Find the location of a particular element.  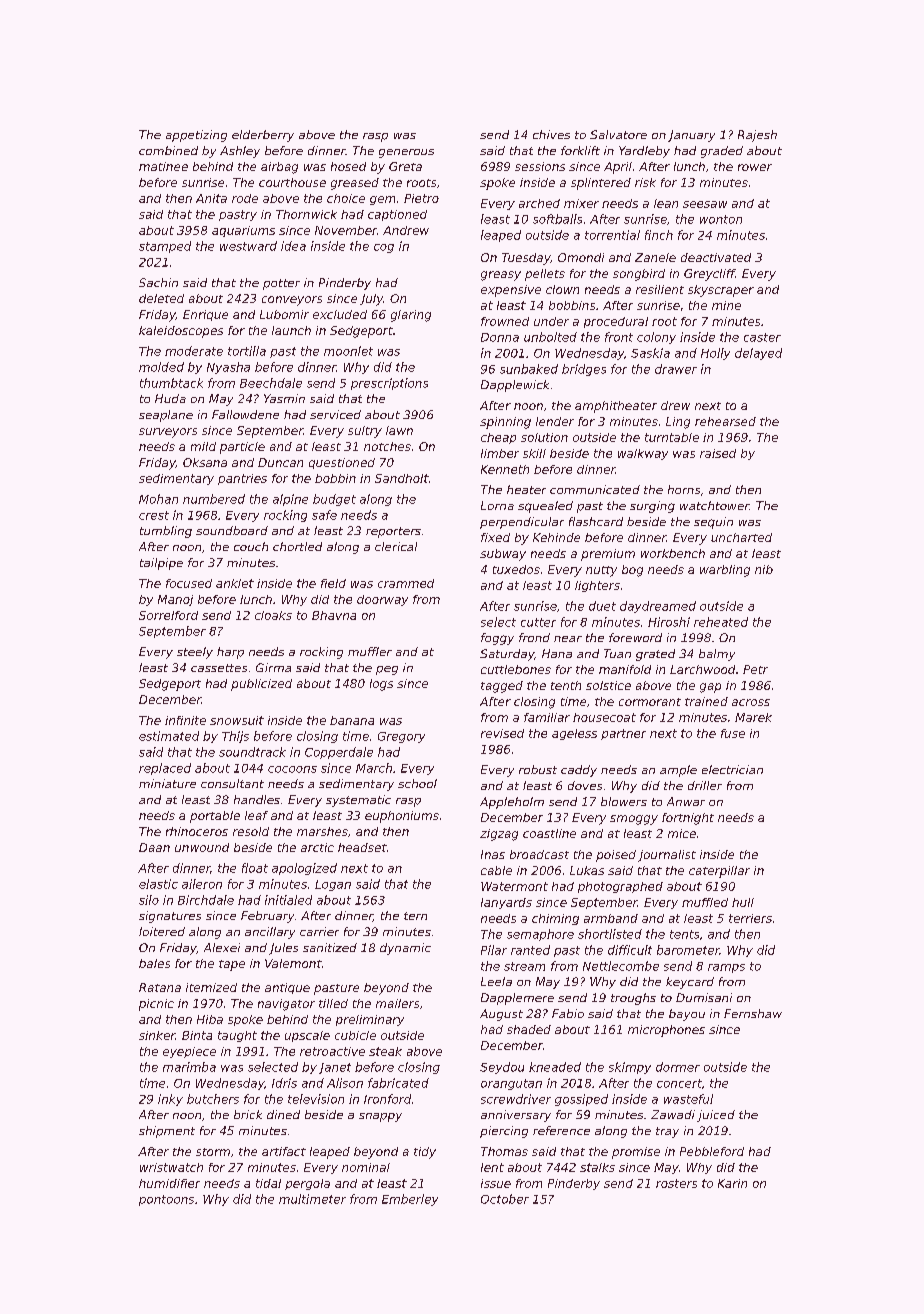

October is located at coordinates (505, 1199).
